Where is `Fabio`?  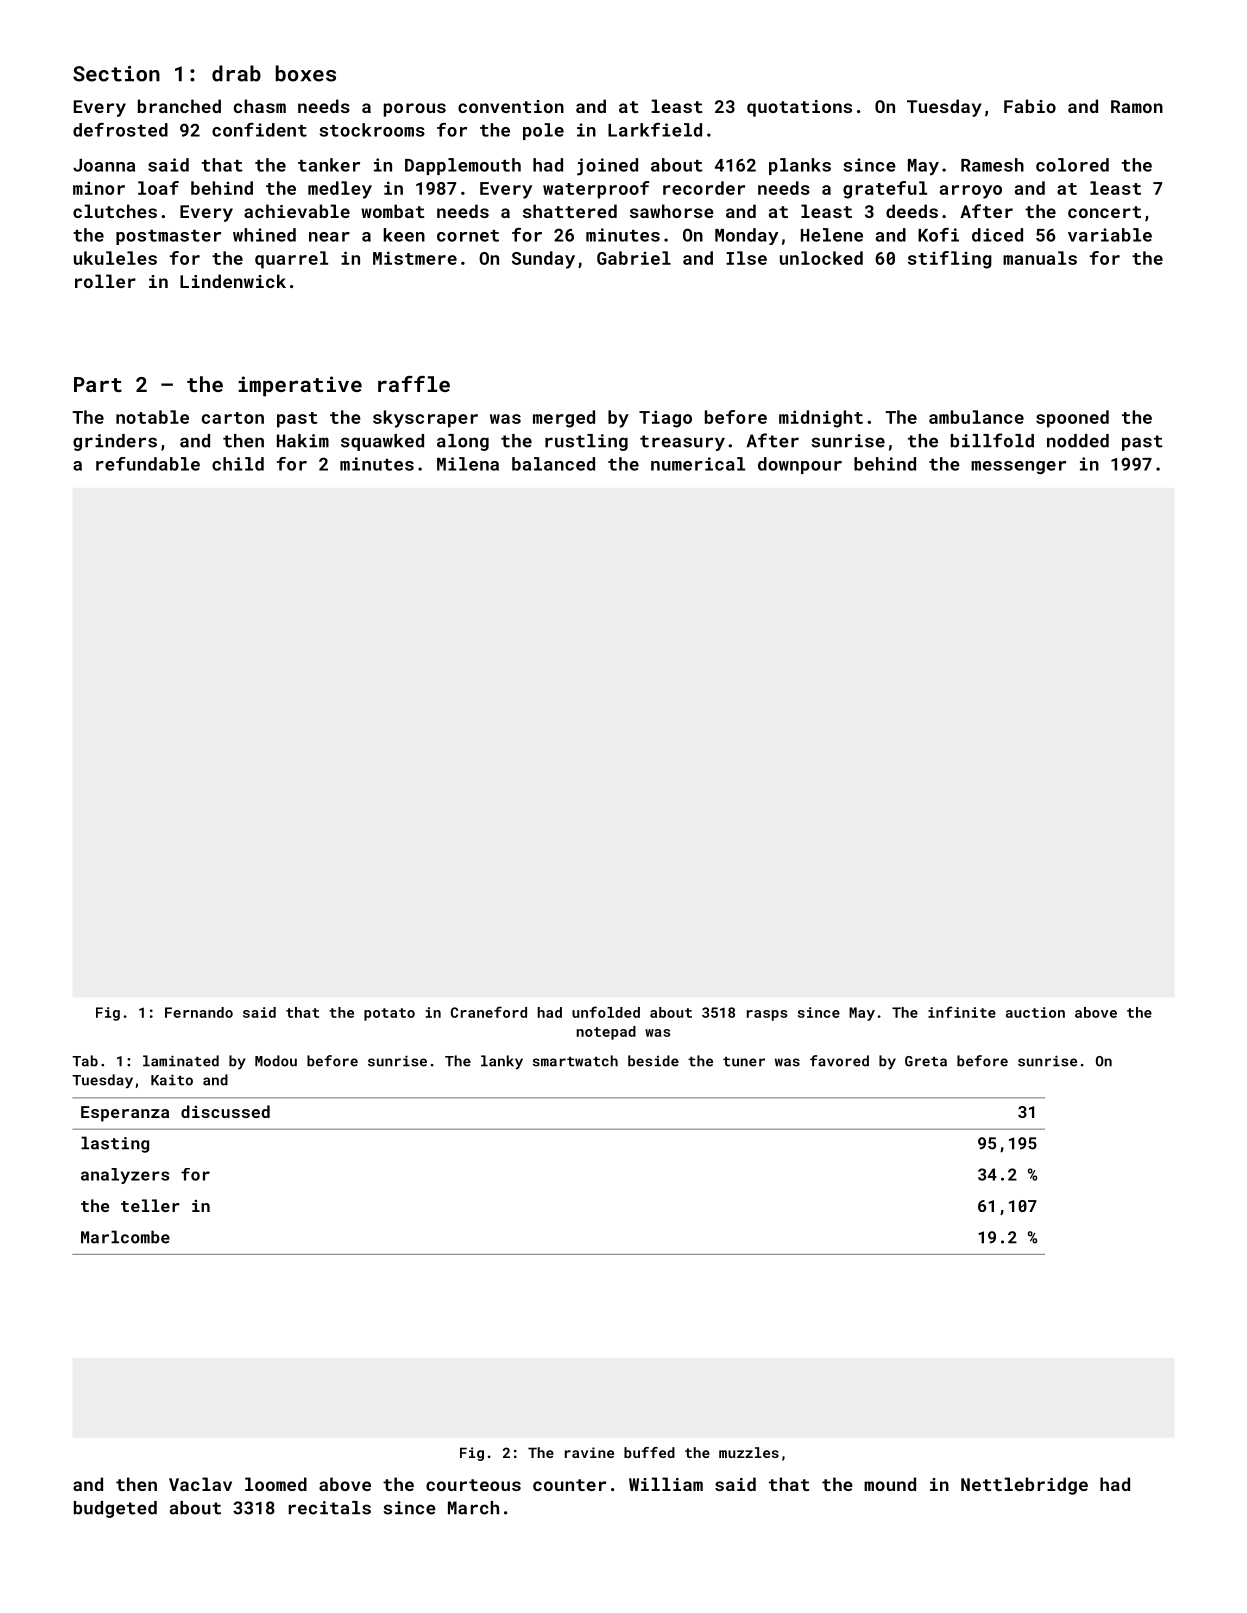
Fabio is located at coordinates (1030, 106).
